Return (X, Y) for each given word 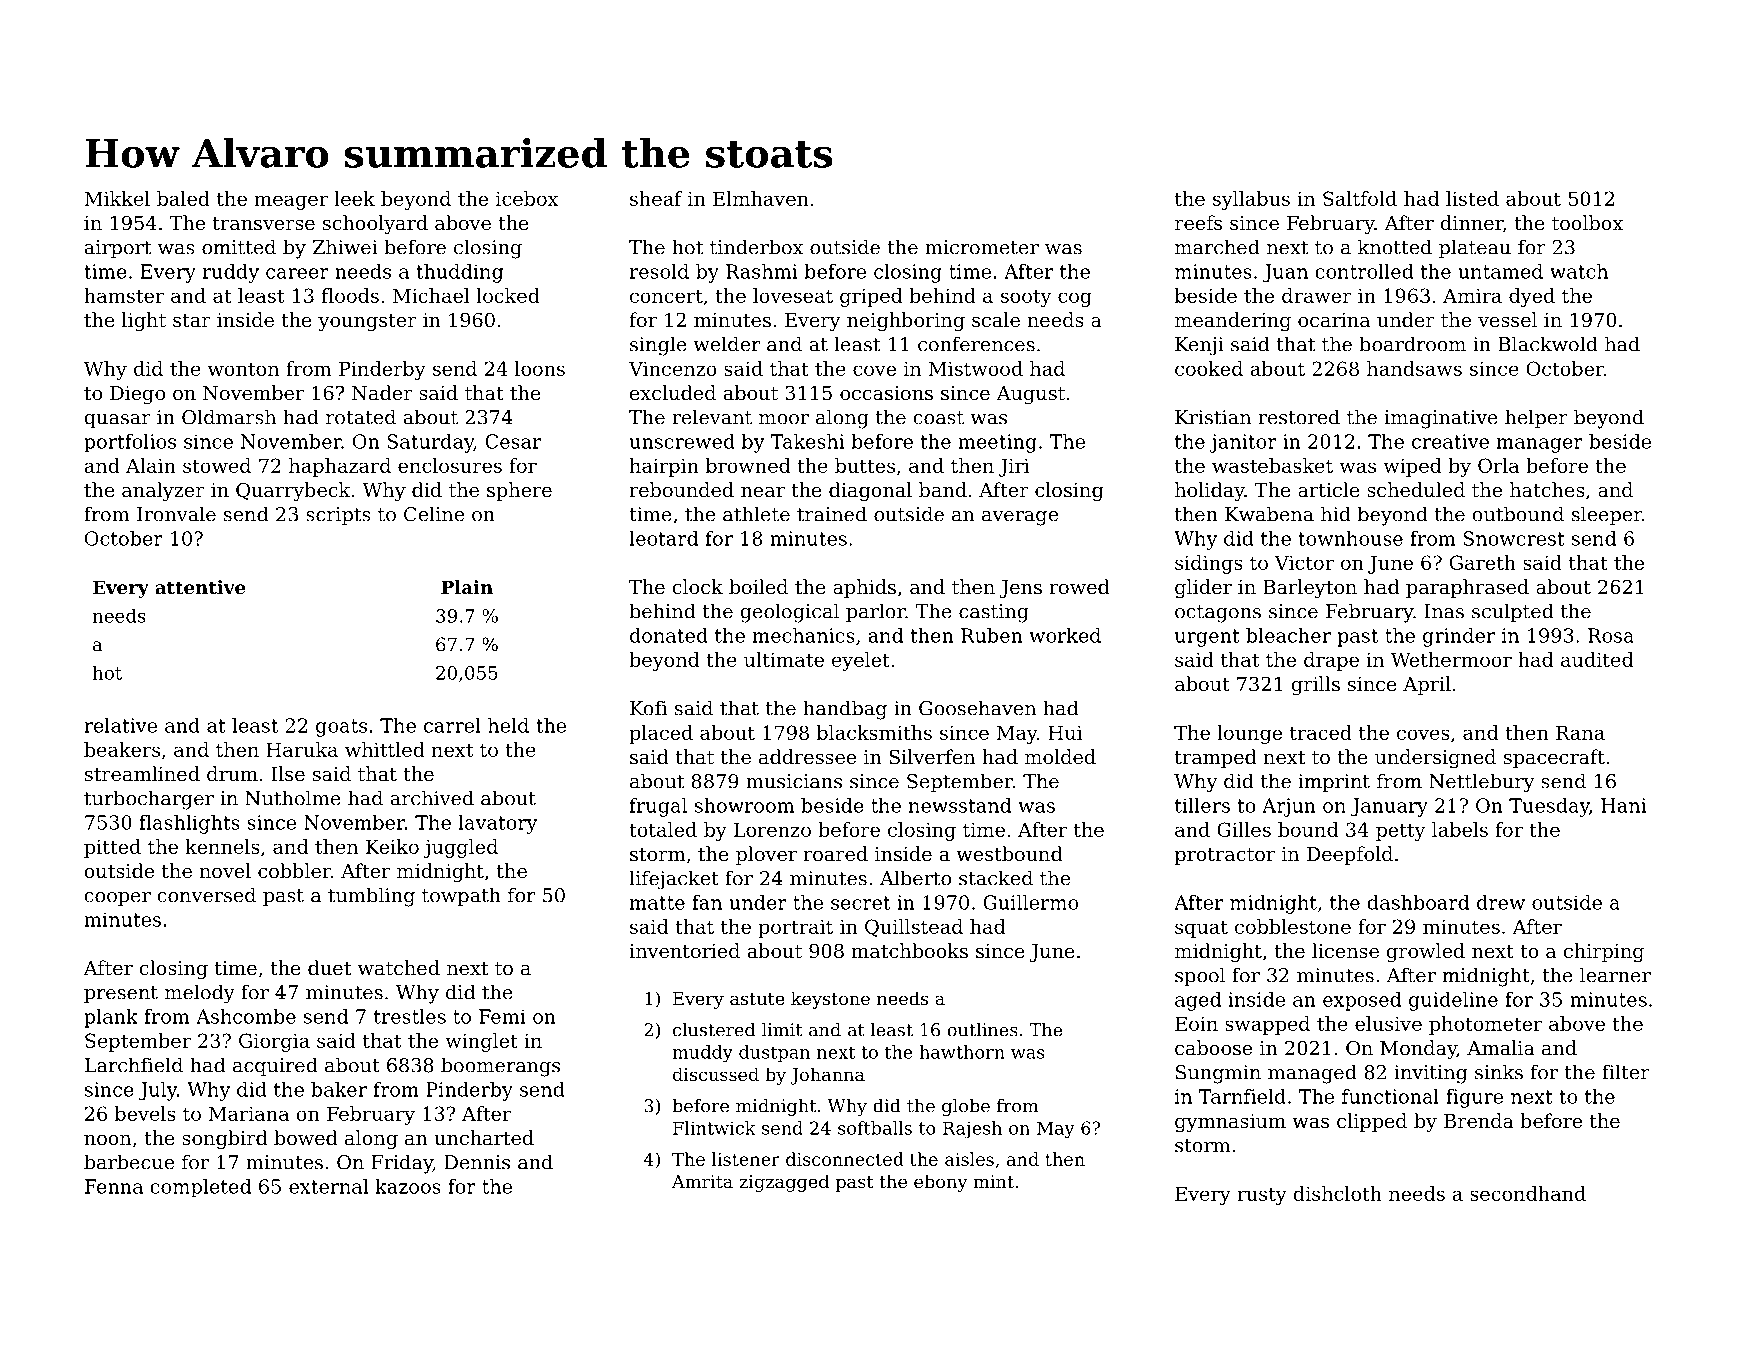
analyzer (163, 491)
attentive (200, 587)
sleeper (1607, 516)
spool (1200, 976)
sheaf (656, 198)
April (1427, 685)
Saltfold (1360, 198)
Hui (1065, 732)
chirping (1604, 953)
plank (111, 1018)
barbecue (129, 1162)
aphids (864, 588)
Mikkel (117, 198)
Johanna (827, 1076)
